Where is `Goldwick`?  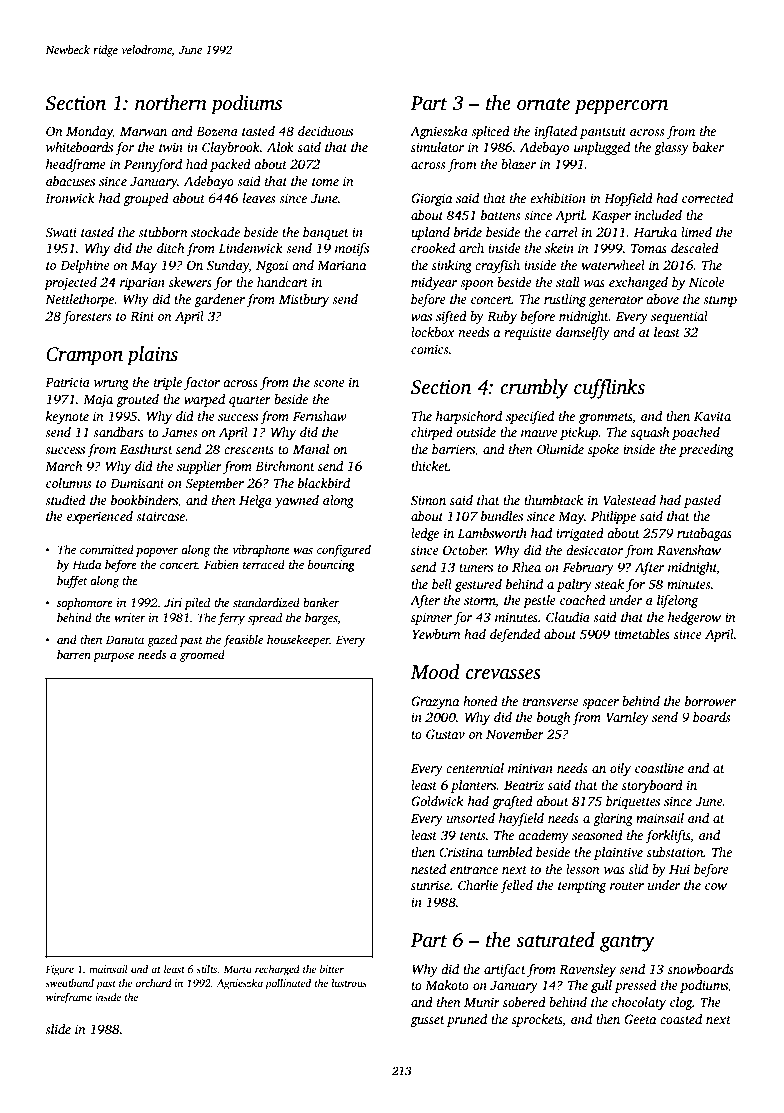
Goldwick is located at coordinates (437, 801).
